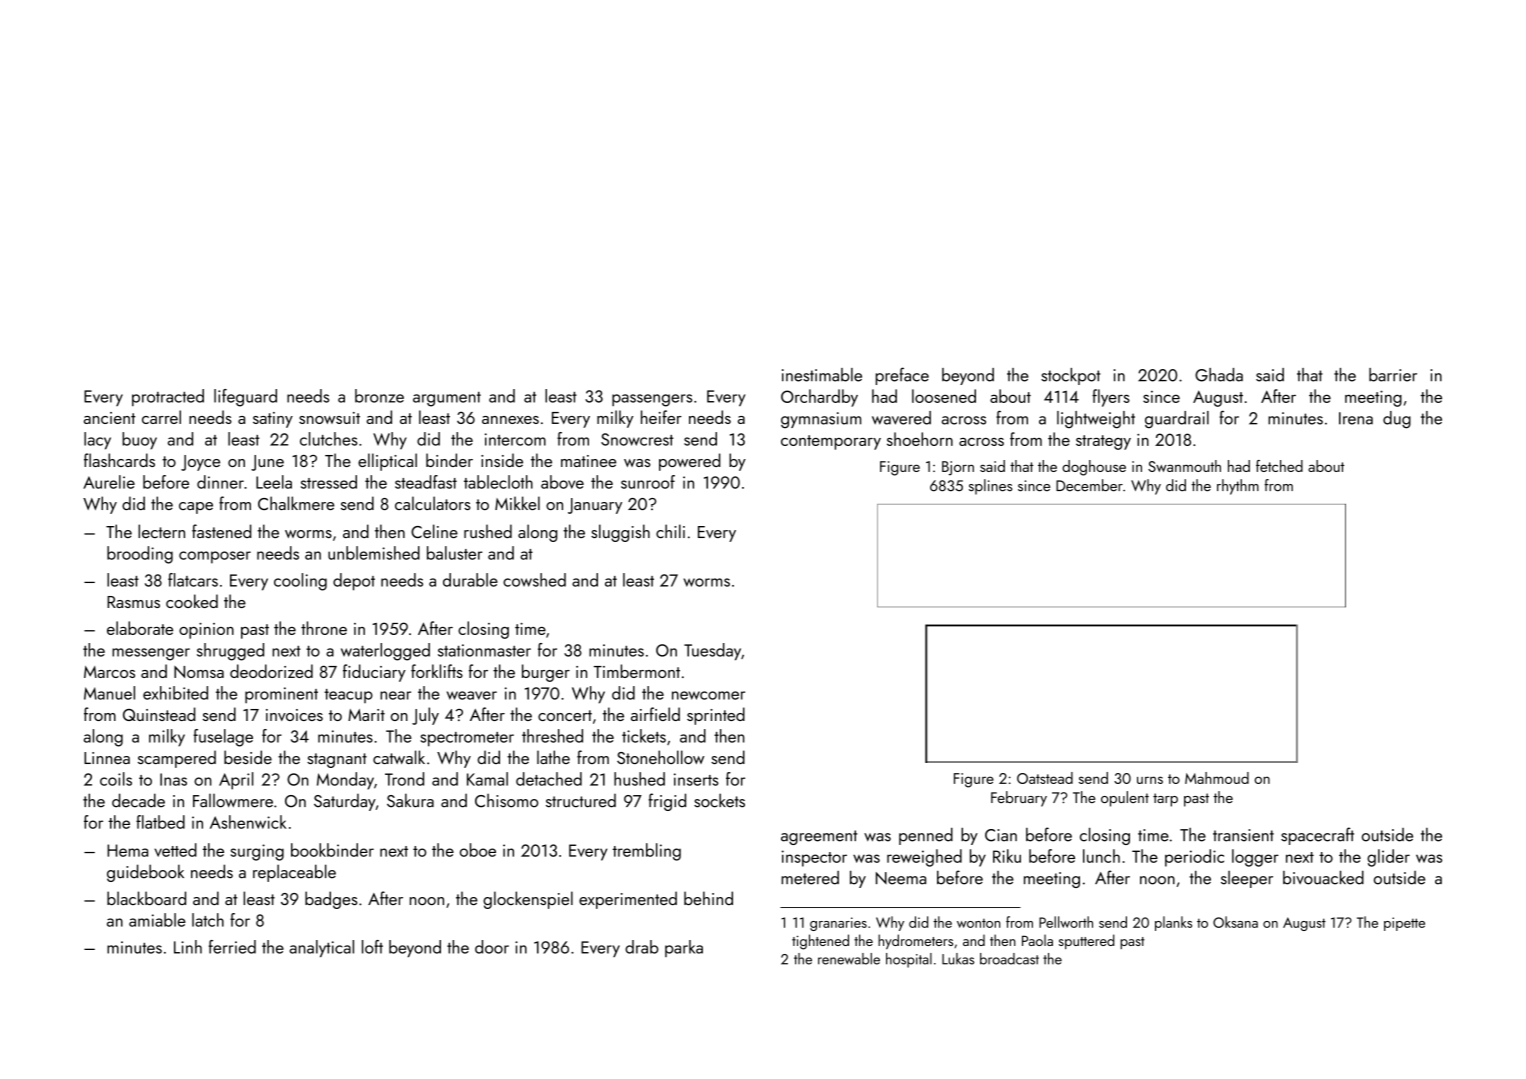 The image size is (1526, 1079). Describe the element at coordinates (379, 396) in the screenshot. I see `bronze` at that location.
